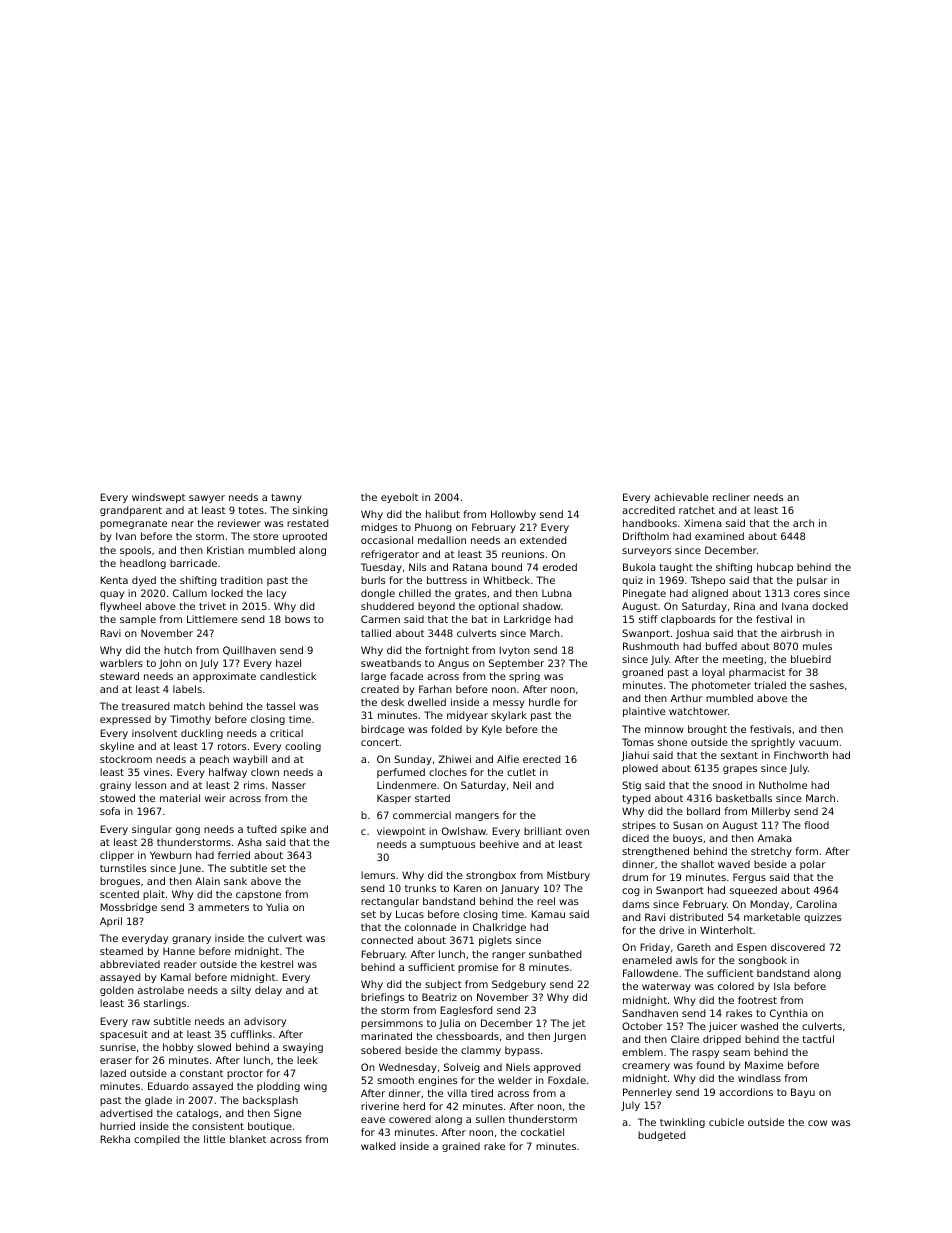 This screenshot has height=1233, width=952. What do you see at coordinates (775, 568) in the screenshot?
I see `hubcap` at bounding box center [775, 568].
